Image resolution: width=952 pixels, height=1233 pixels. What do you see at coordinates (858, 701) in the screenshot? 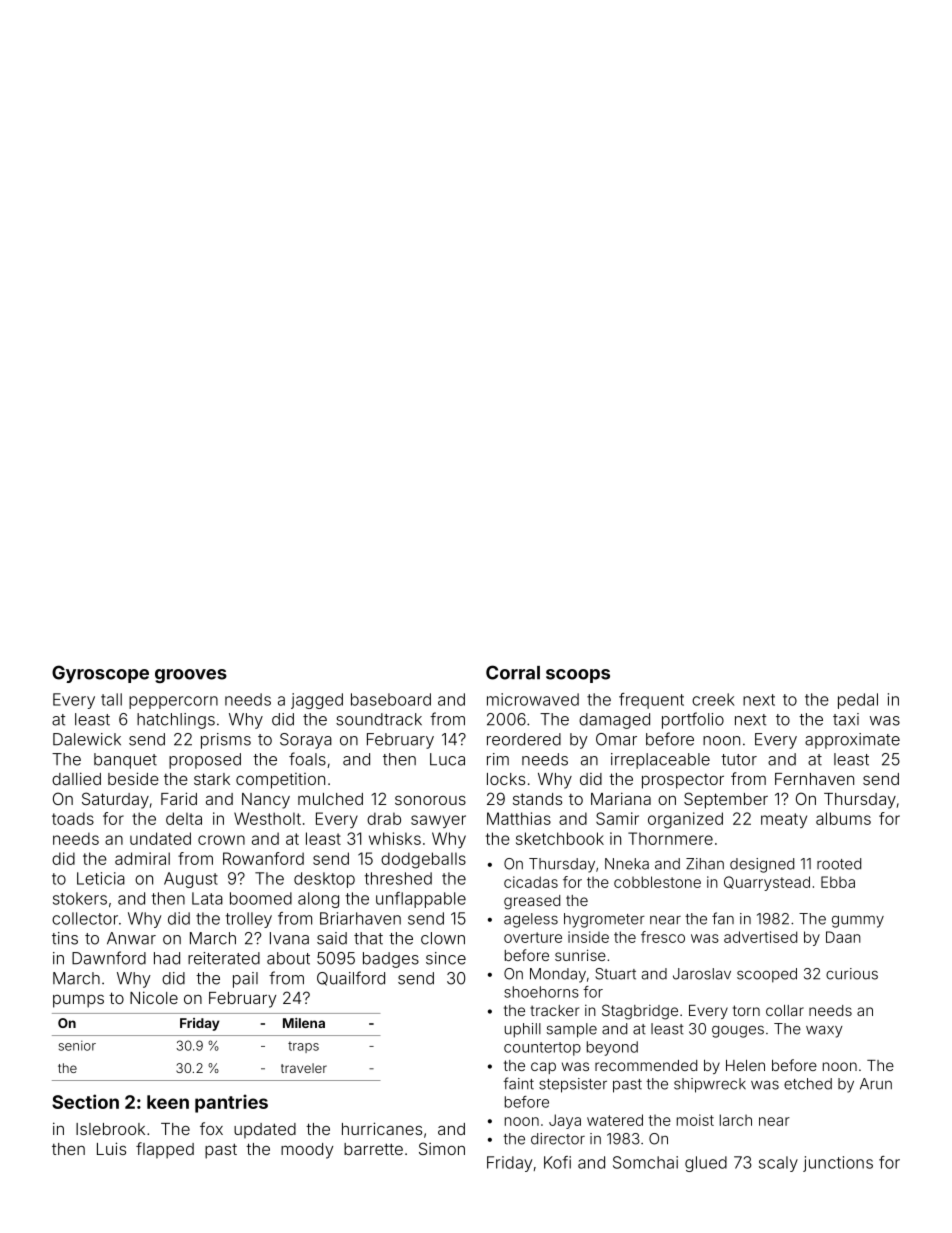
I see `pedal` at bounding box center [858, 701].
